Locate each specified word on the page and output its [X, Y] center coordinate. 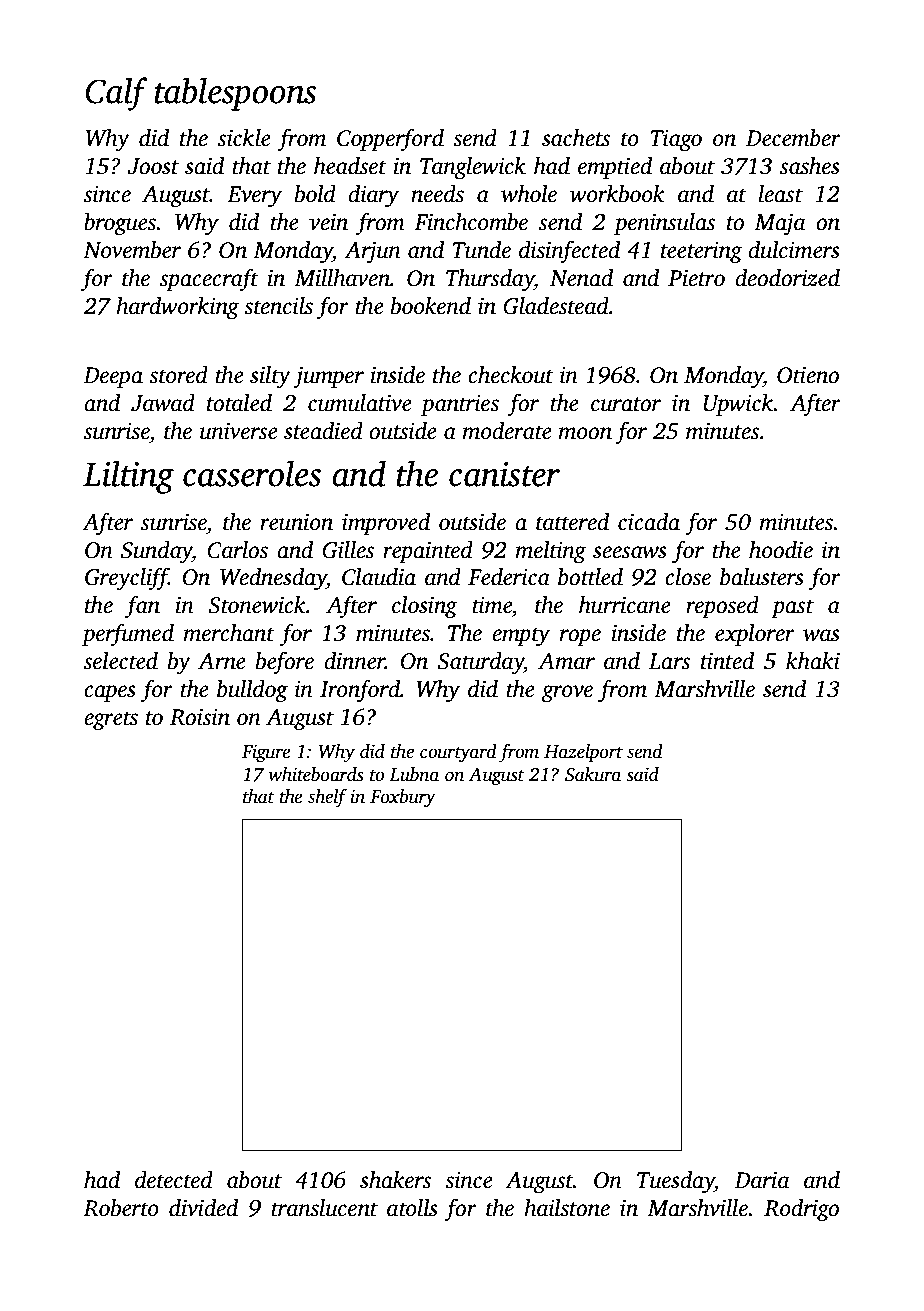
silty [270, 377]
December [793, 138]
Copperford [390, 139]
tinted [727, 661]
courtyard [458, 753]
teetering [702, 252]
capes [110, 693]
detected [174, 1180]
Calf [116, 94]
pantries [460, 405]
